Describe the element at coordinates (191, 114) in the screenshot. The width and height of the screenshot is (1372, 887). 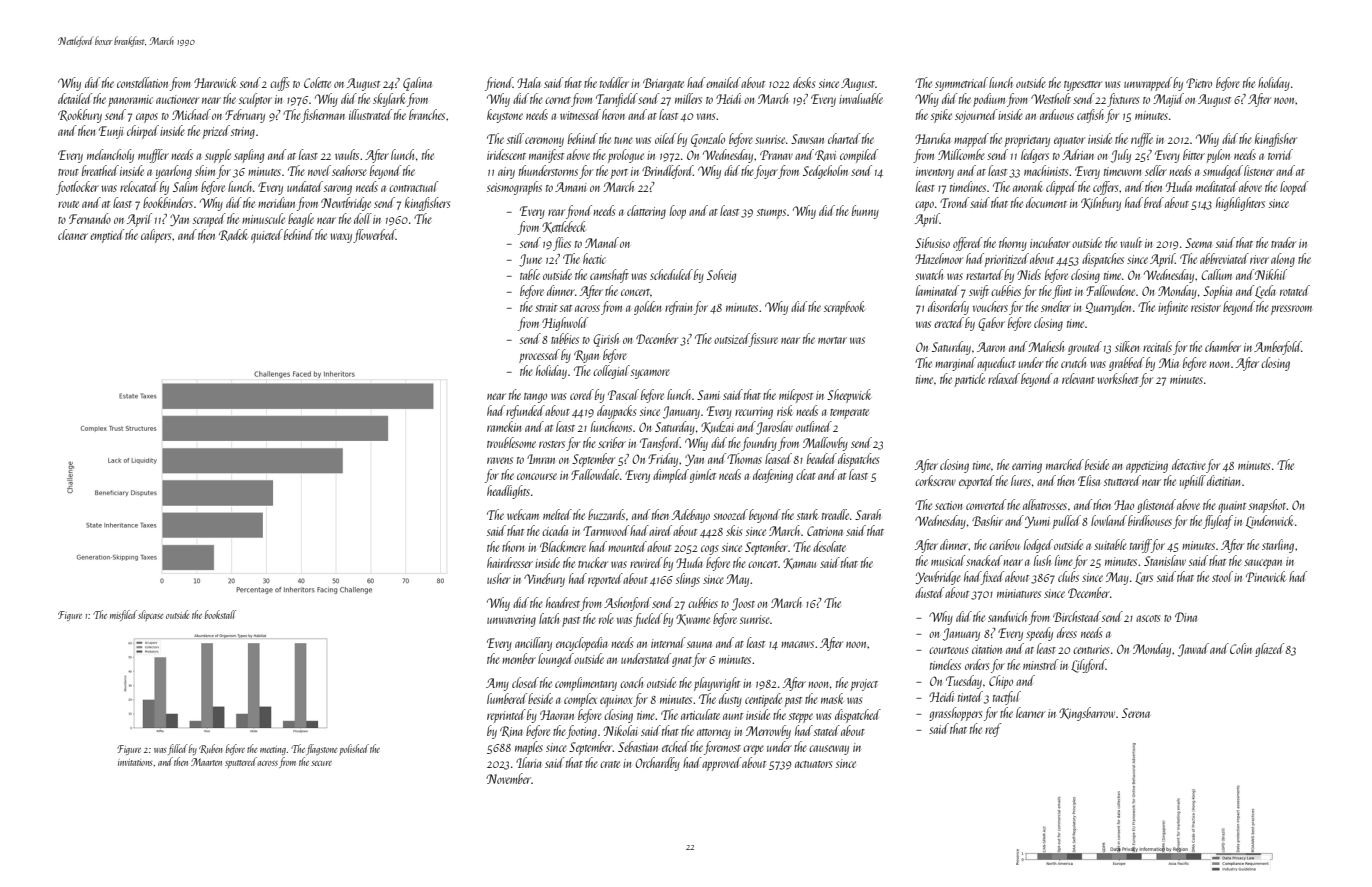
I see `Michael` at that location.
